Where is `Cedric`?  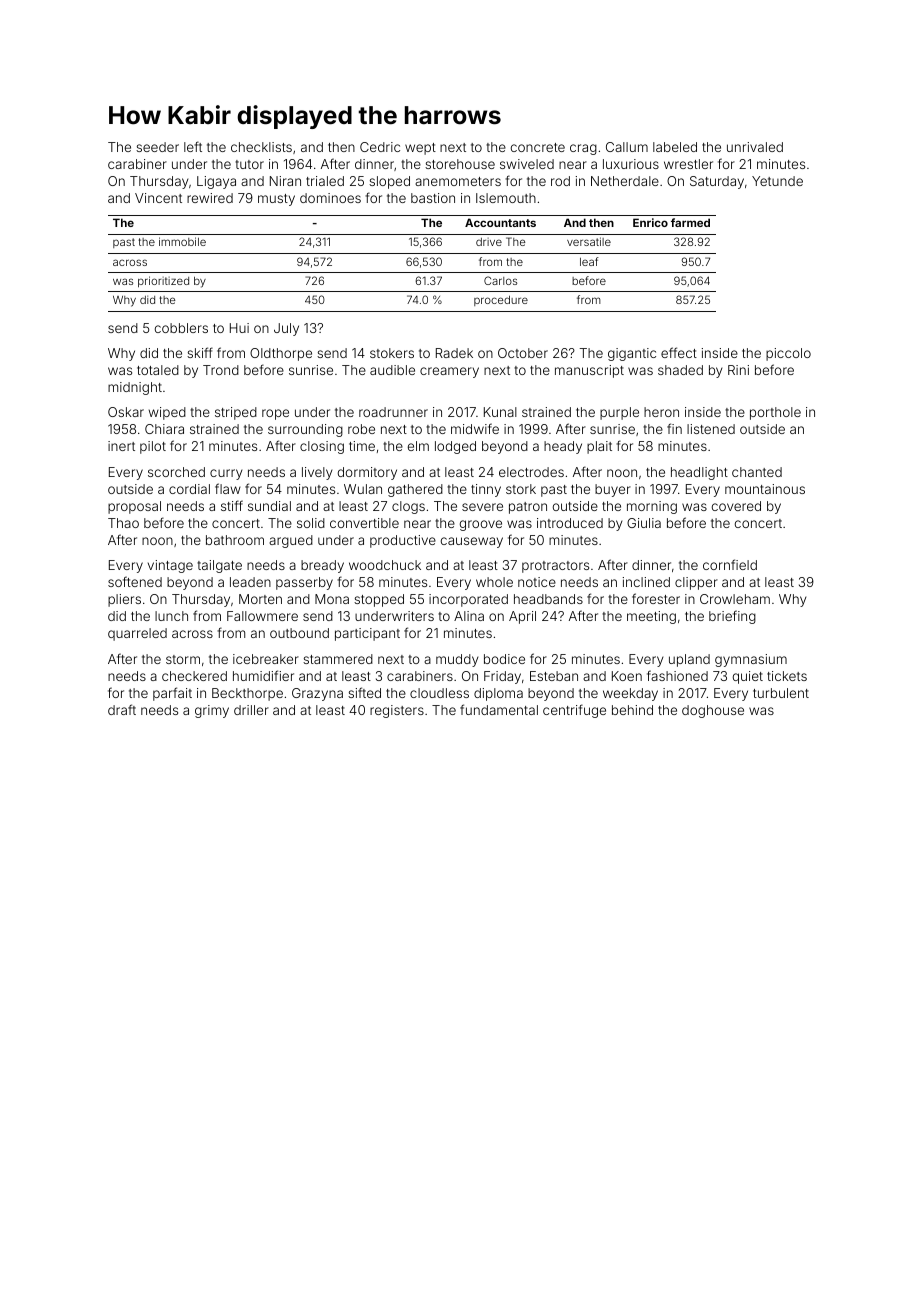 Cedric is located at coordinates (380, 147).
